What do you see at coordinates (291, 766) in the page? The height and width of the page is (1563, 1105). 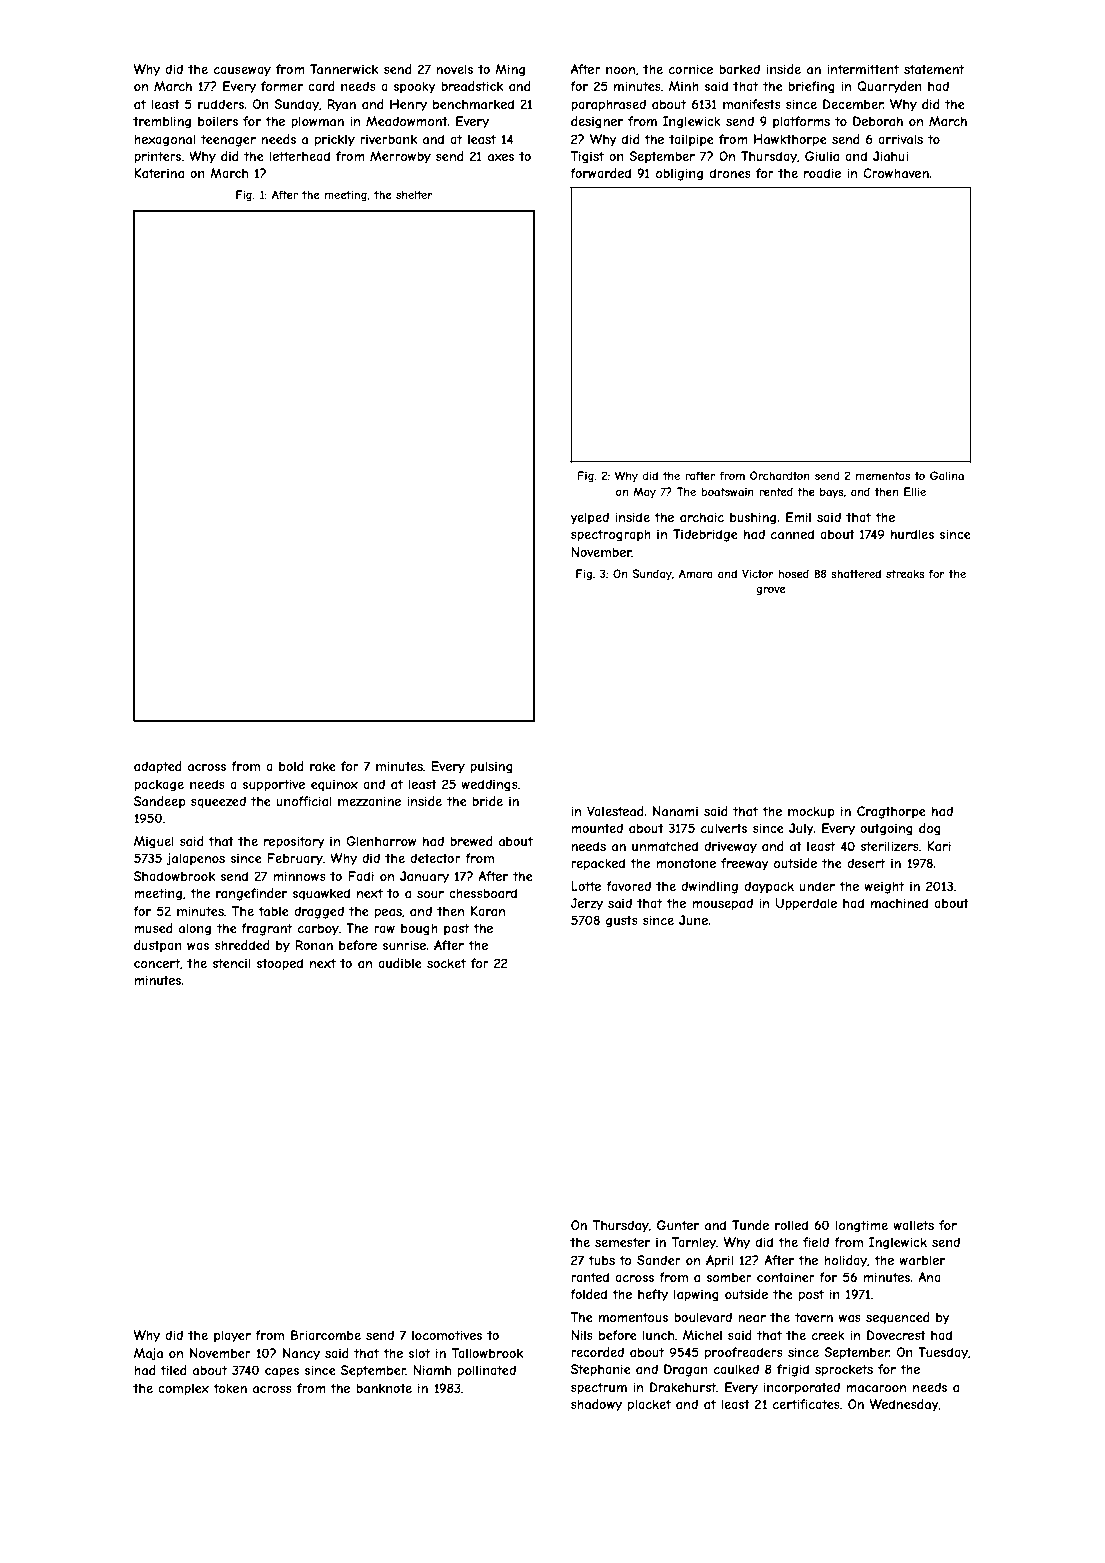 I see `bold` at bounding box center [291, 766].
